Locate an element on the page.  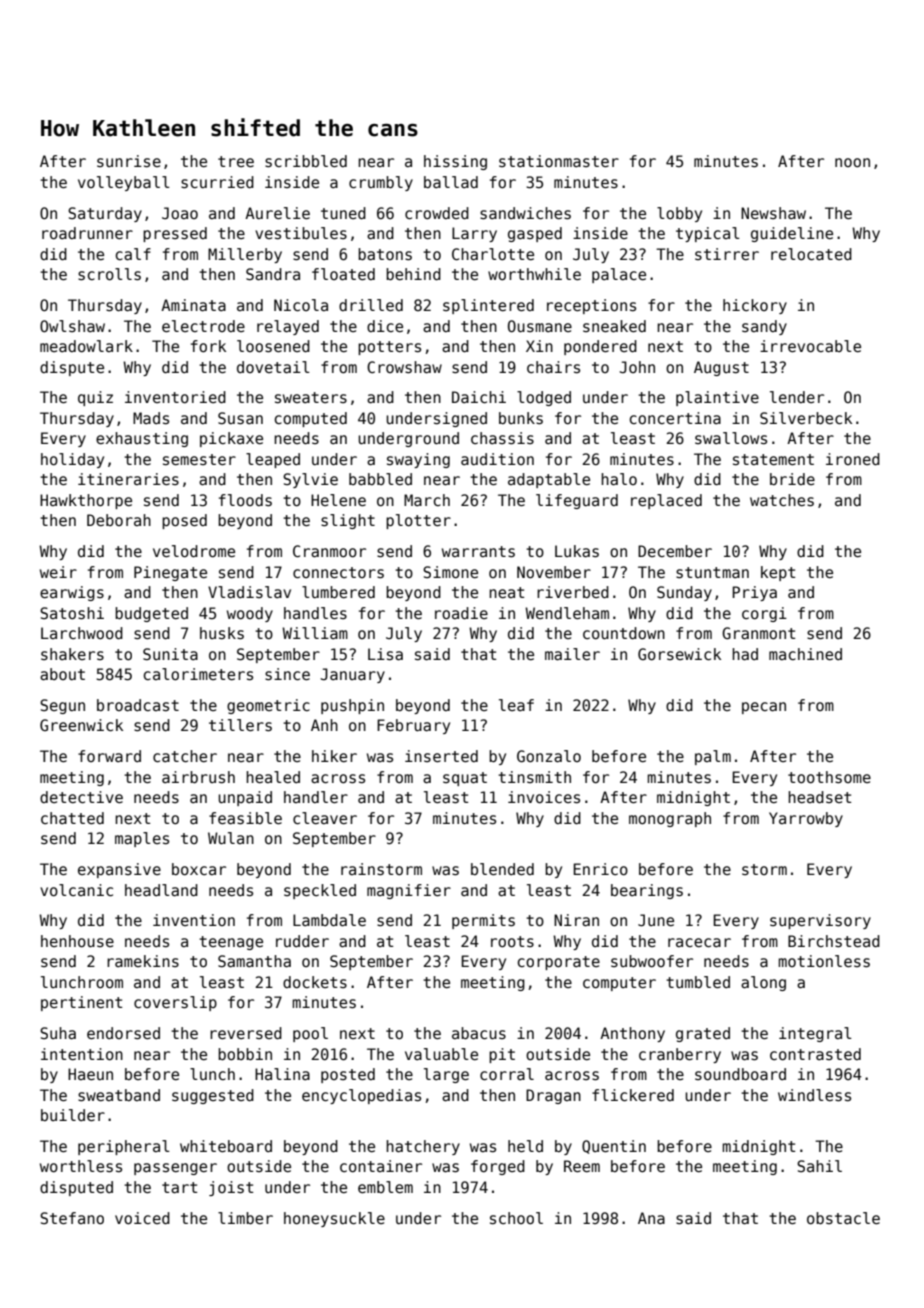
Yarrowby is located at coordinates (806, 819).
